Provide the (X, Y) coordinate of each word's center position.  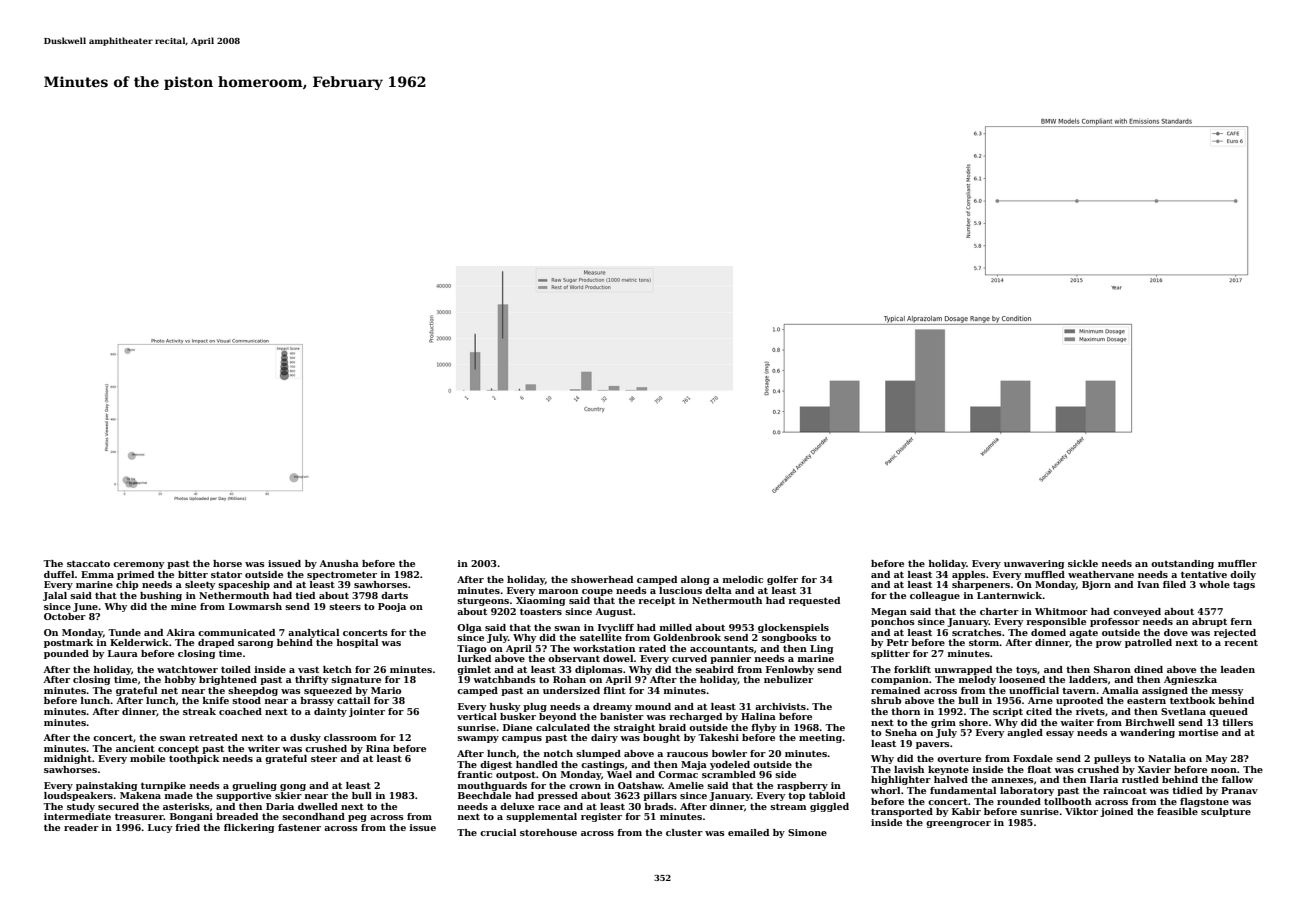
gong (293, 787)
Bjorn (1096, 585)
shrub (886, 700)
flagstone (1204, 802)
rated (652, 648)
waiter (1077, 722)
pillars (660, 796)
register (601, 817)
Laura (123, 653)
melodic (743, 579)
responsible (1056, 622)
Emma (97, 574)
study (81, 807)
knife (216, 700)
